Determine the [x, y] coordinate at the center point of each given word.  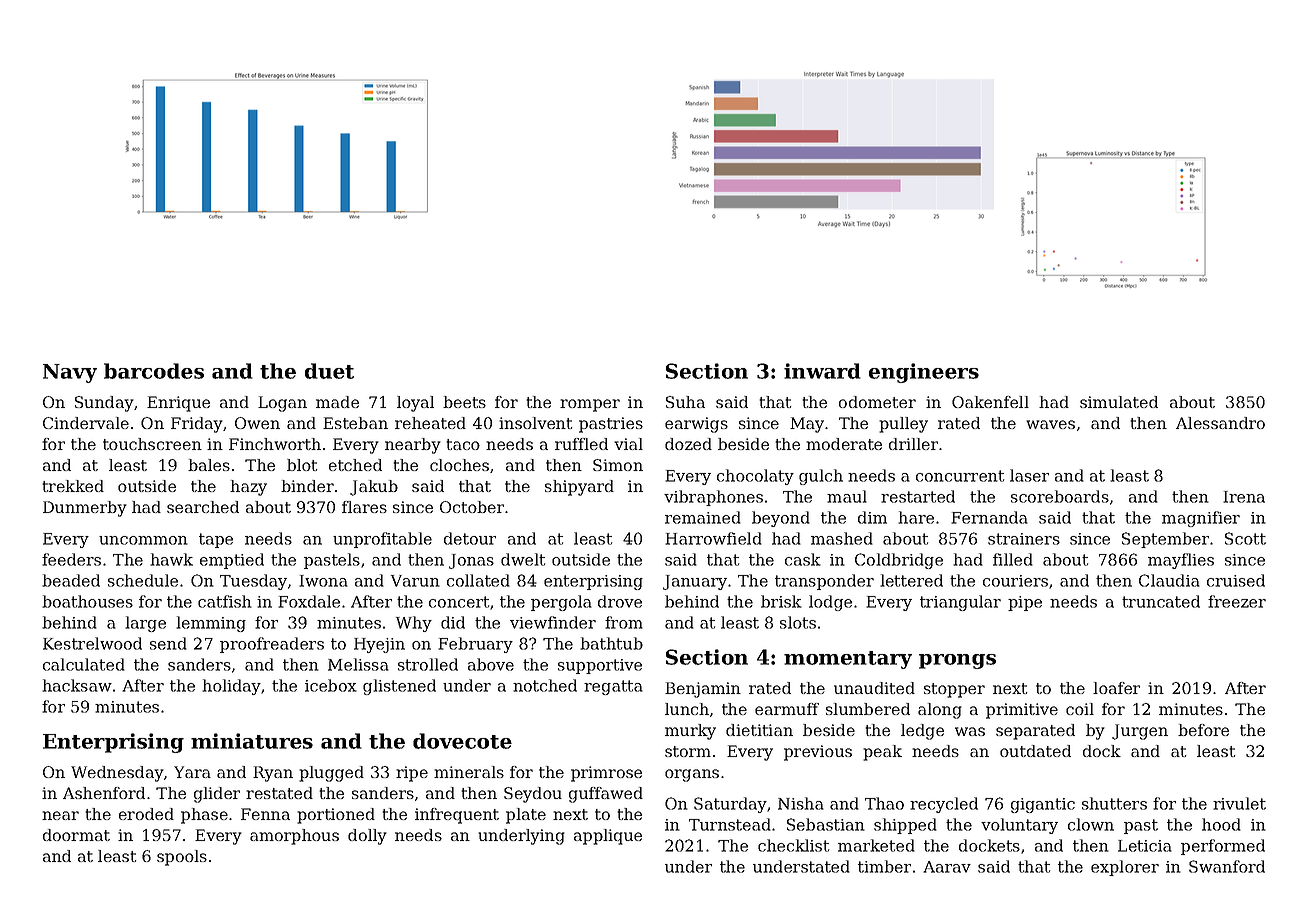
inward [822, 371]
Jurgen [1140, 732]
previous [818, 753]
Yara [192, 772]
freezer [1237, 601]
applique [608, 837]
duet [329, 371]
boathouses [87, 601]
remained [703, 517]
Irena [1244, 497]
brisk [781, 601]
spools [182, 858]
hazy [248, 488]
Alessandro [1220, 423]
